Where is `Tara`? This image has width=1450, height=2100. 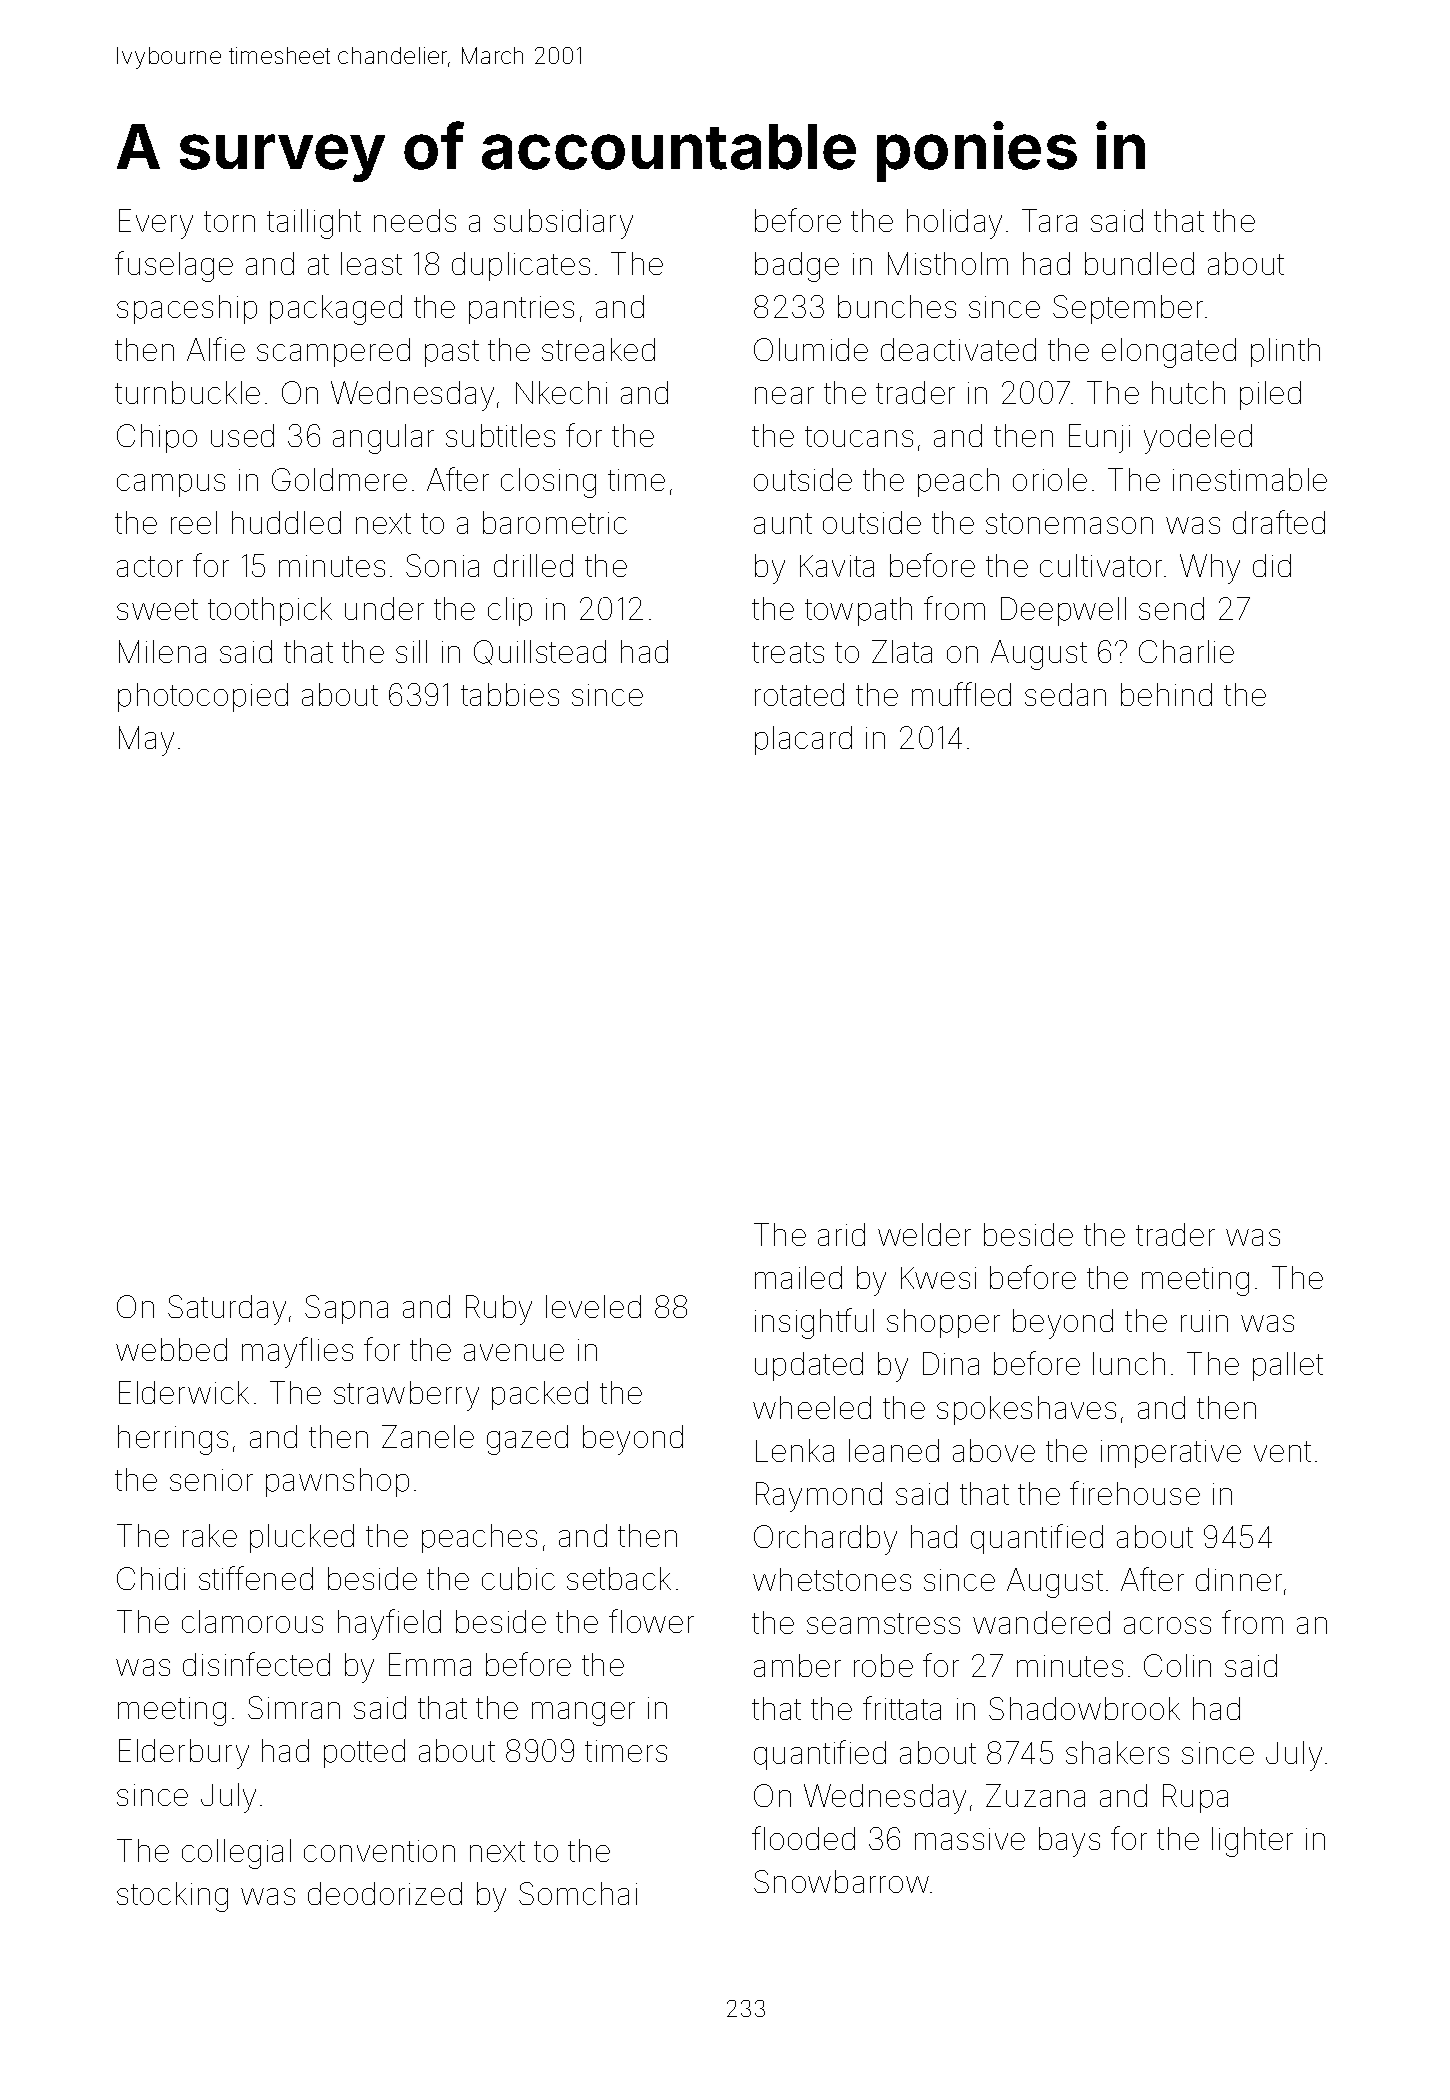
Tara is located at coordinates (1049, 220).
